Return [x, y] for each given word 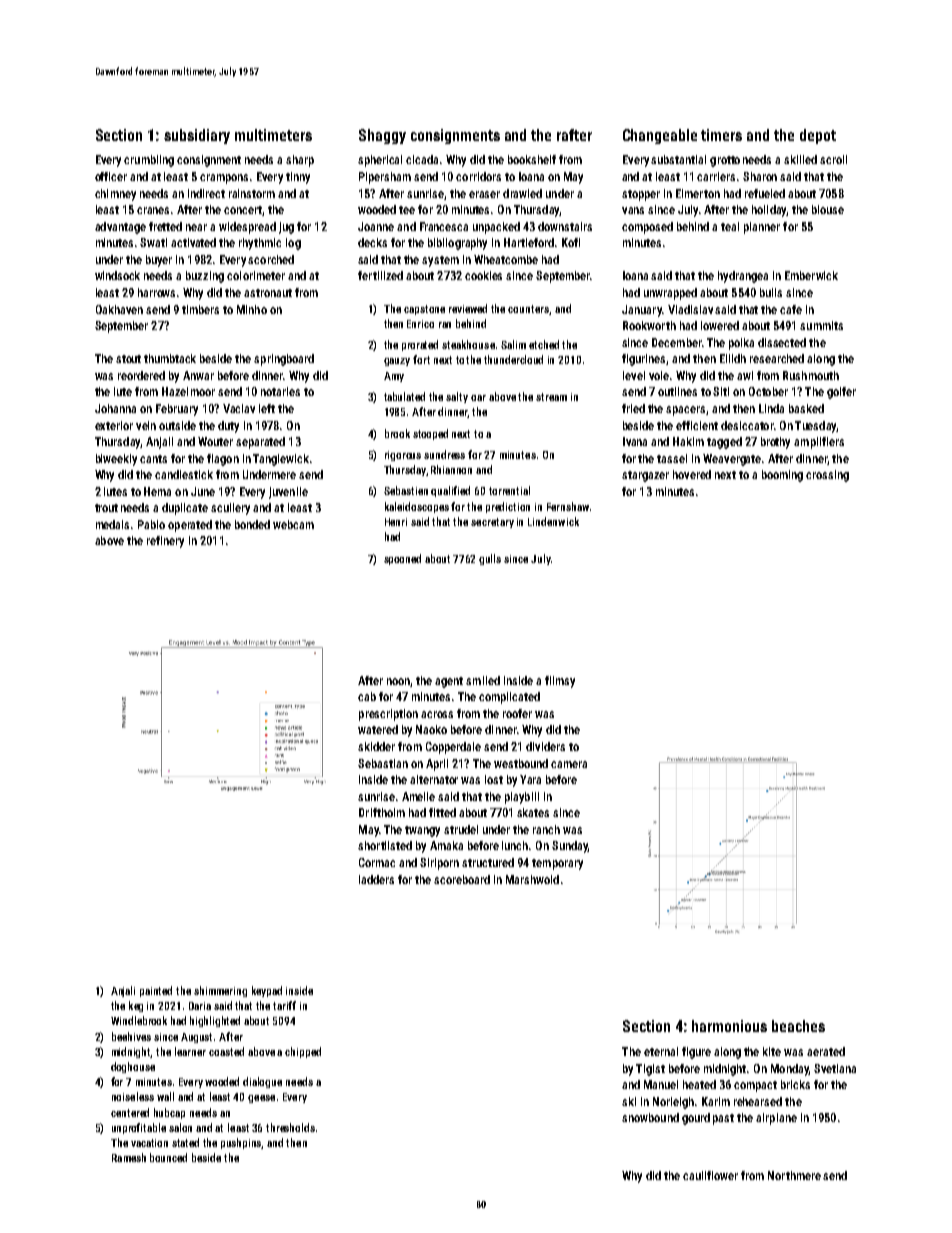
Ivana [635, 441]
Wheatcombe [506, 259]
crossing [827, 476]
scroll [833, 159]
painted [156, 991]
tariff [284, 1005]
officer [111, 176]
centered [130, 1112]
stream [551, 397]
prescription [388, 715]
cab [367, 696]
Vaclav [239, 408]
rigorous [403, 456]
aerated [826, 1051]
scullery [230, 509]
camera [569, 764]
